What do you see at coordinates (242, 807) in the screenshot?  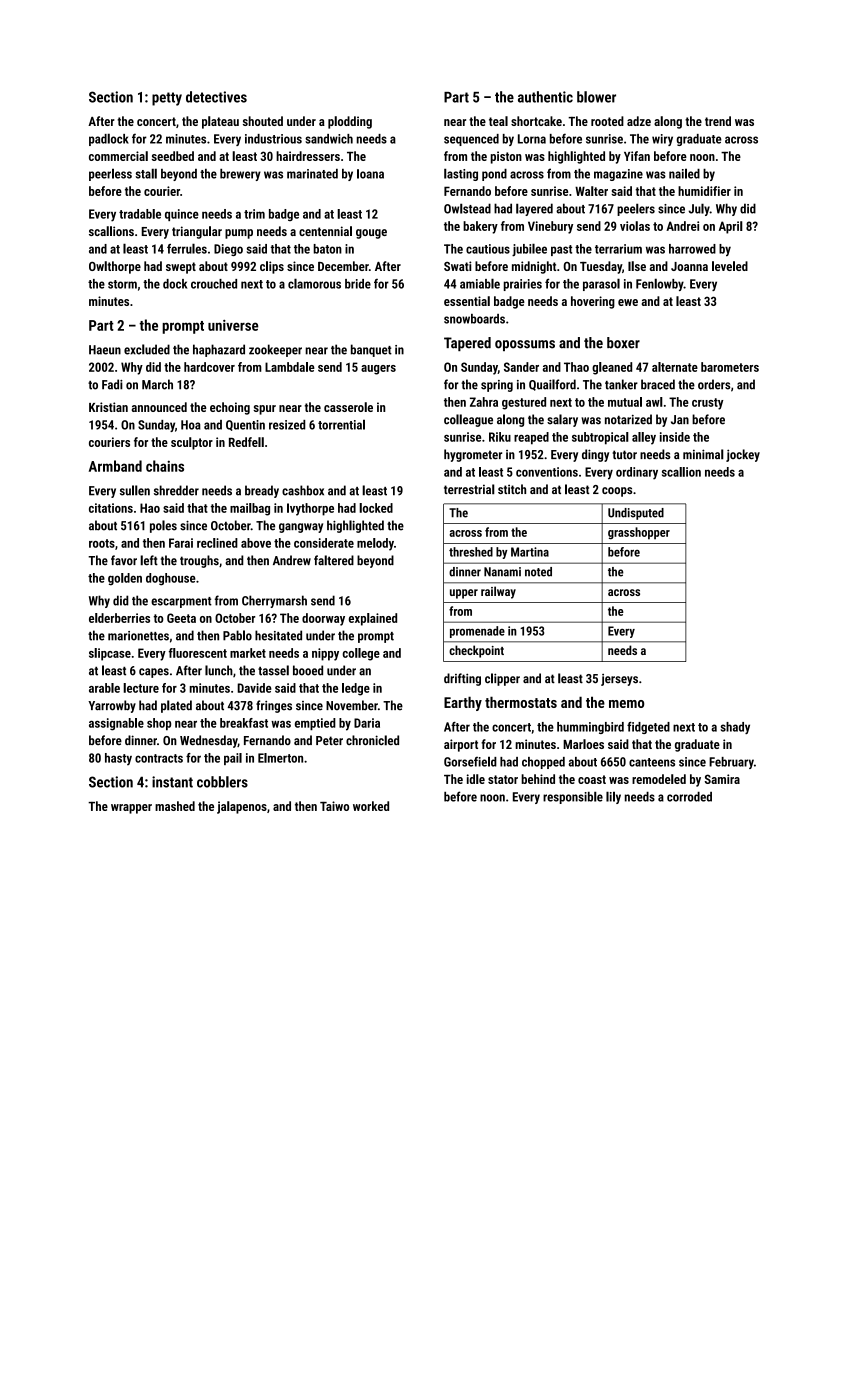 I see `jalapenos` at bounding box center [242, 807].
